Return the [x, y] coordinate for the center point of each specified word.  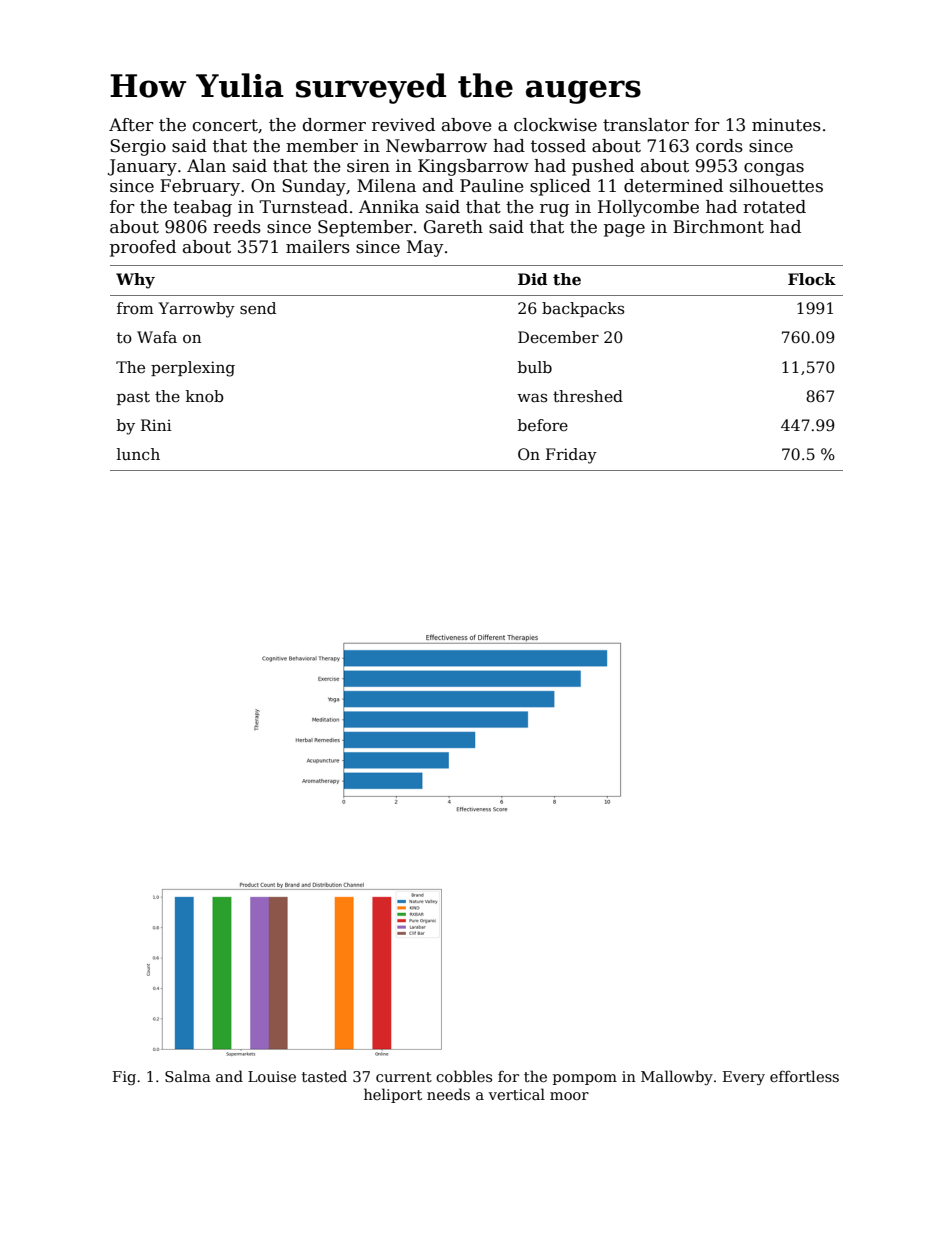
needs [448, 1094]
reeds [237, 227]
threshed [588, 396]
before [543, 425]
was [532, 397]
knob [205, 396]
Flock [812, 279]
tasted [324, 1076]
